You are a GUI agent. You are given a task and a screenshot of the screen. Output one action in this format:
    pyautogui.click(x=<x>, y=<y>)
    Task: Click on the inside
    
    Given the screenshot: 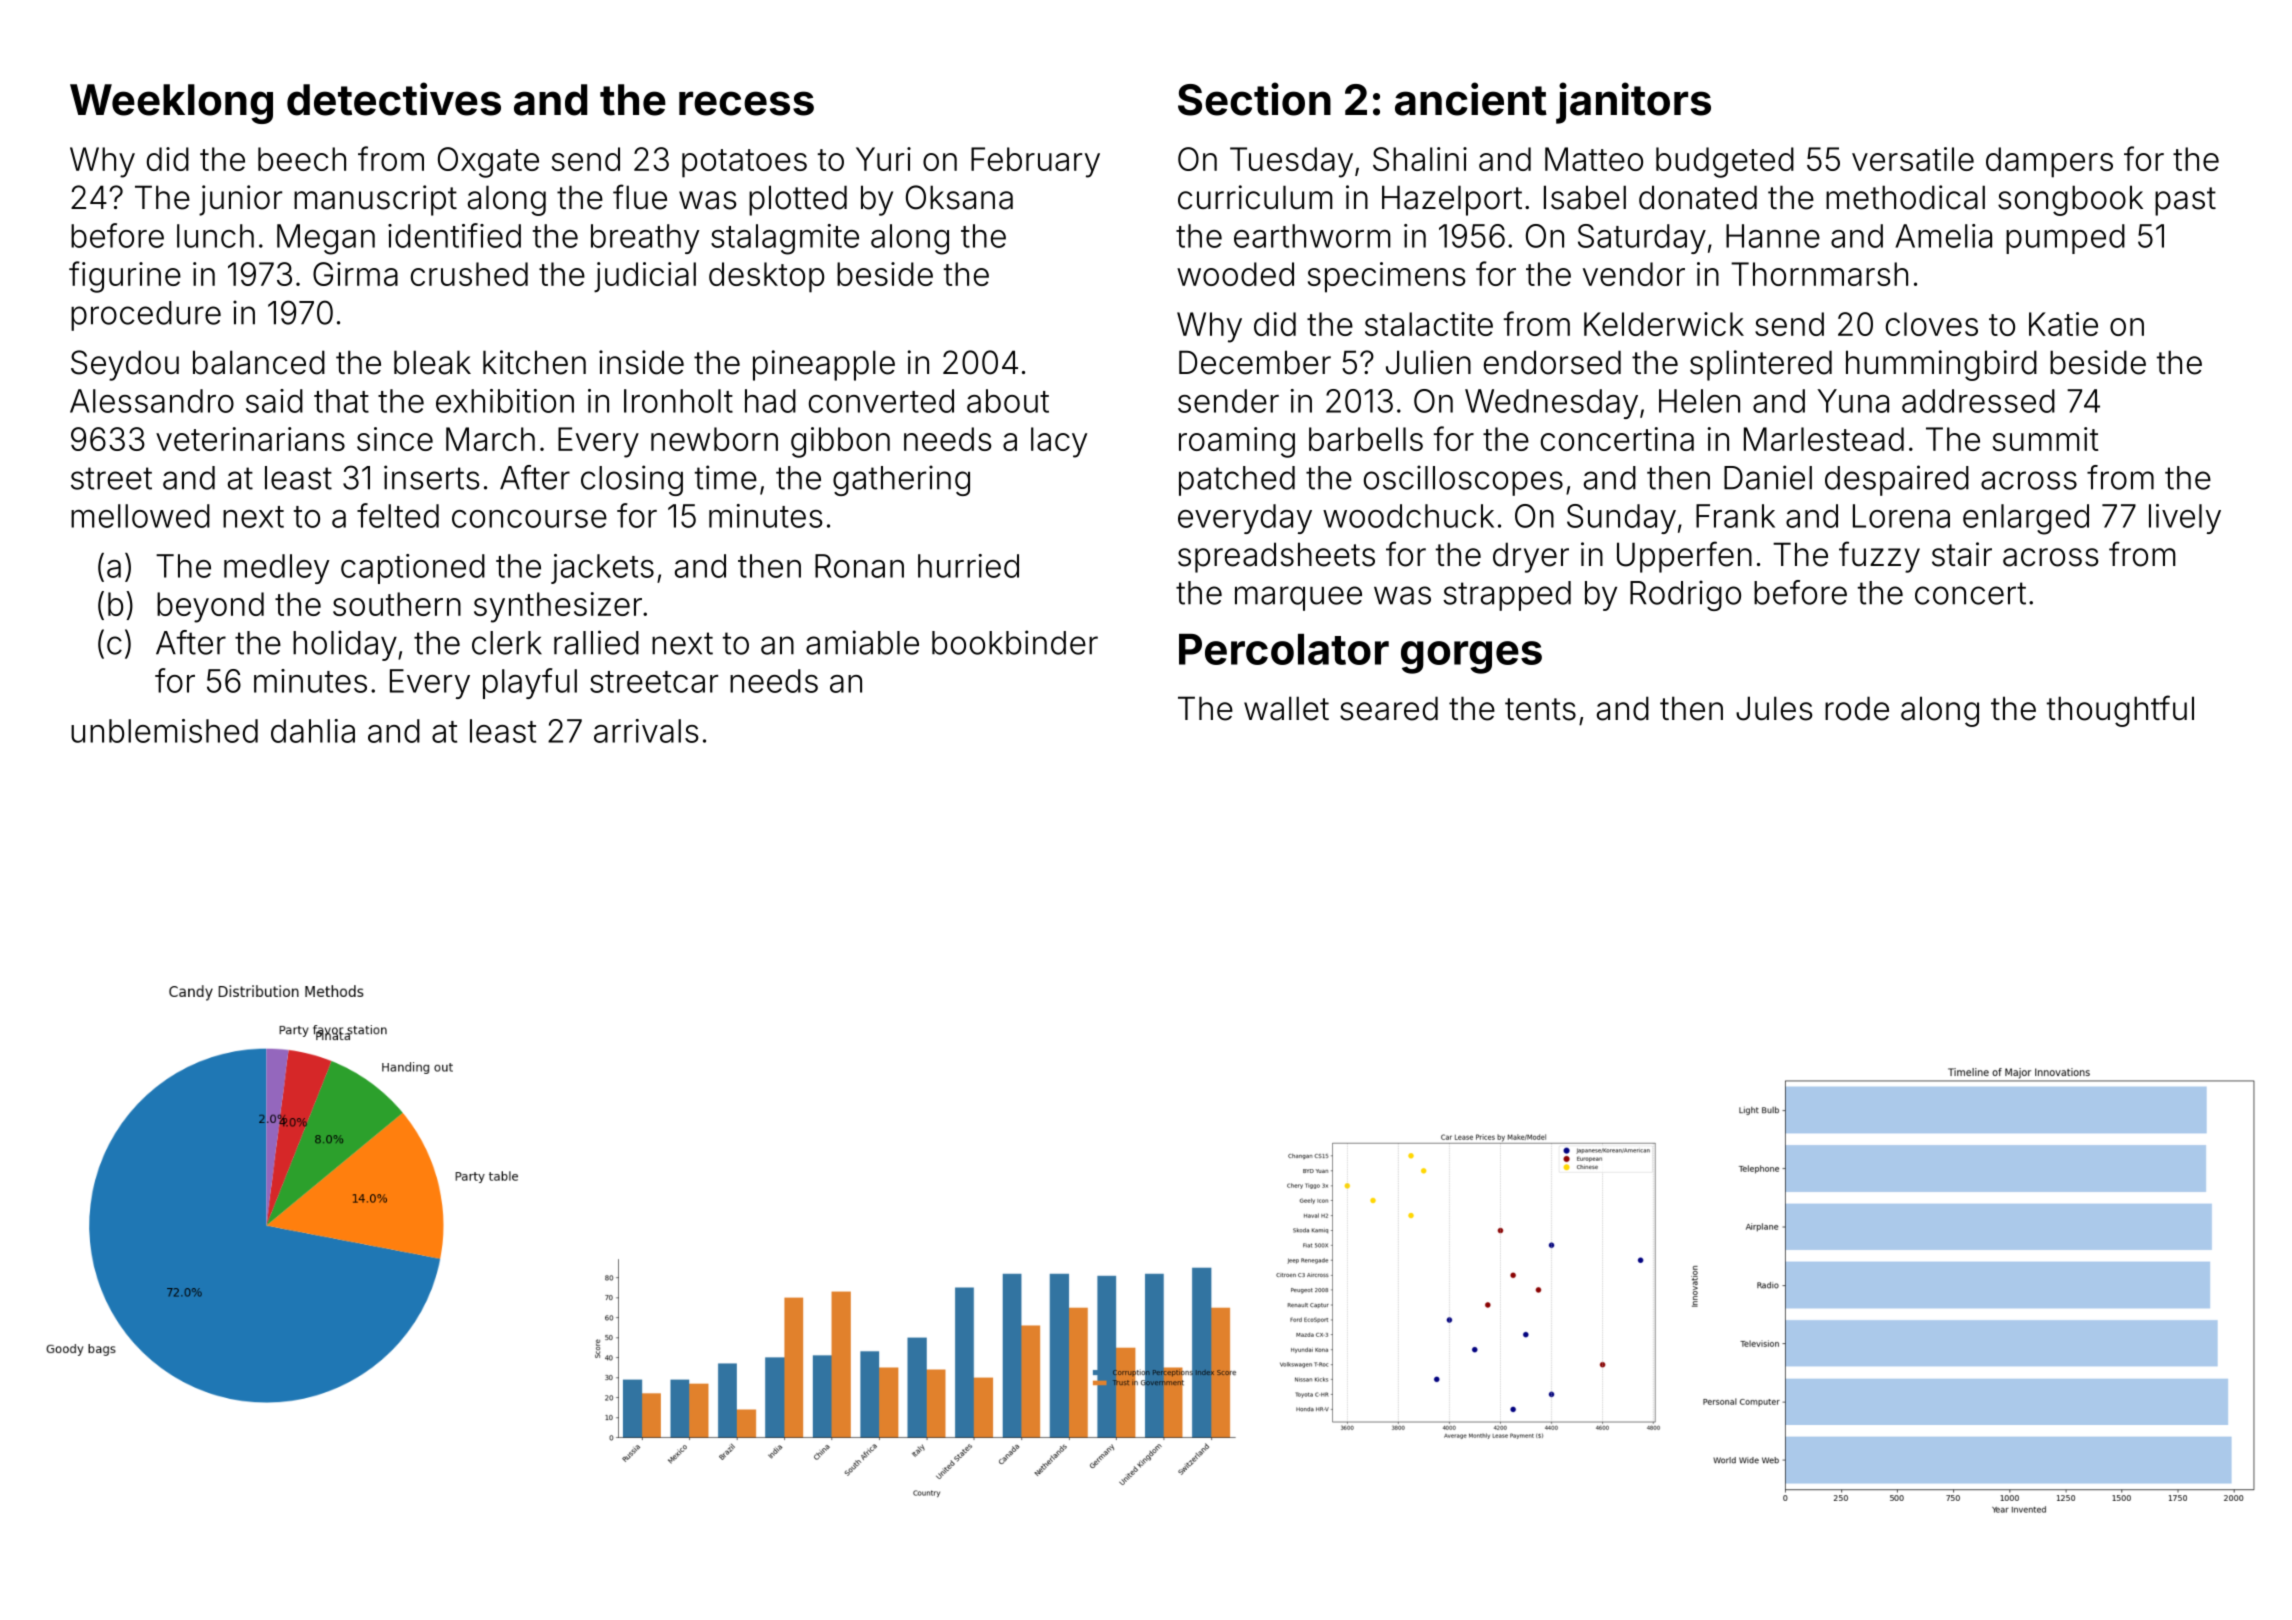 What is the action you would take?
    pyautogui.click(x=641, y=362)
